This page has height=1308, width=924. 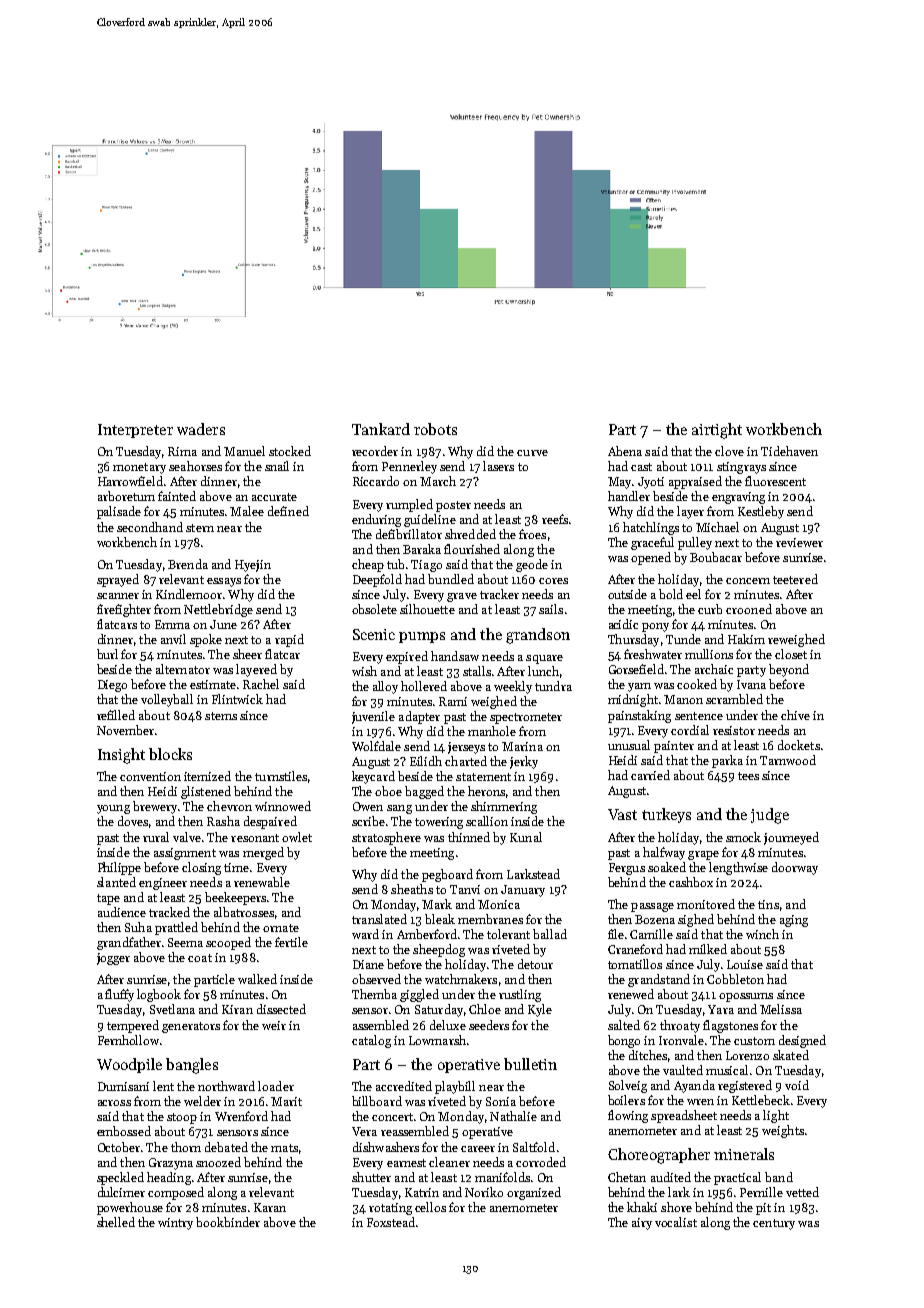 What do you see at coordinates (135, 431) in the page?
I see `Interpreter` at bounding box center [135, 431].
